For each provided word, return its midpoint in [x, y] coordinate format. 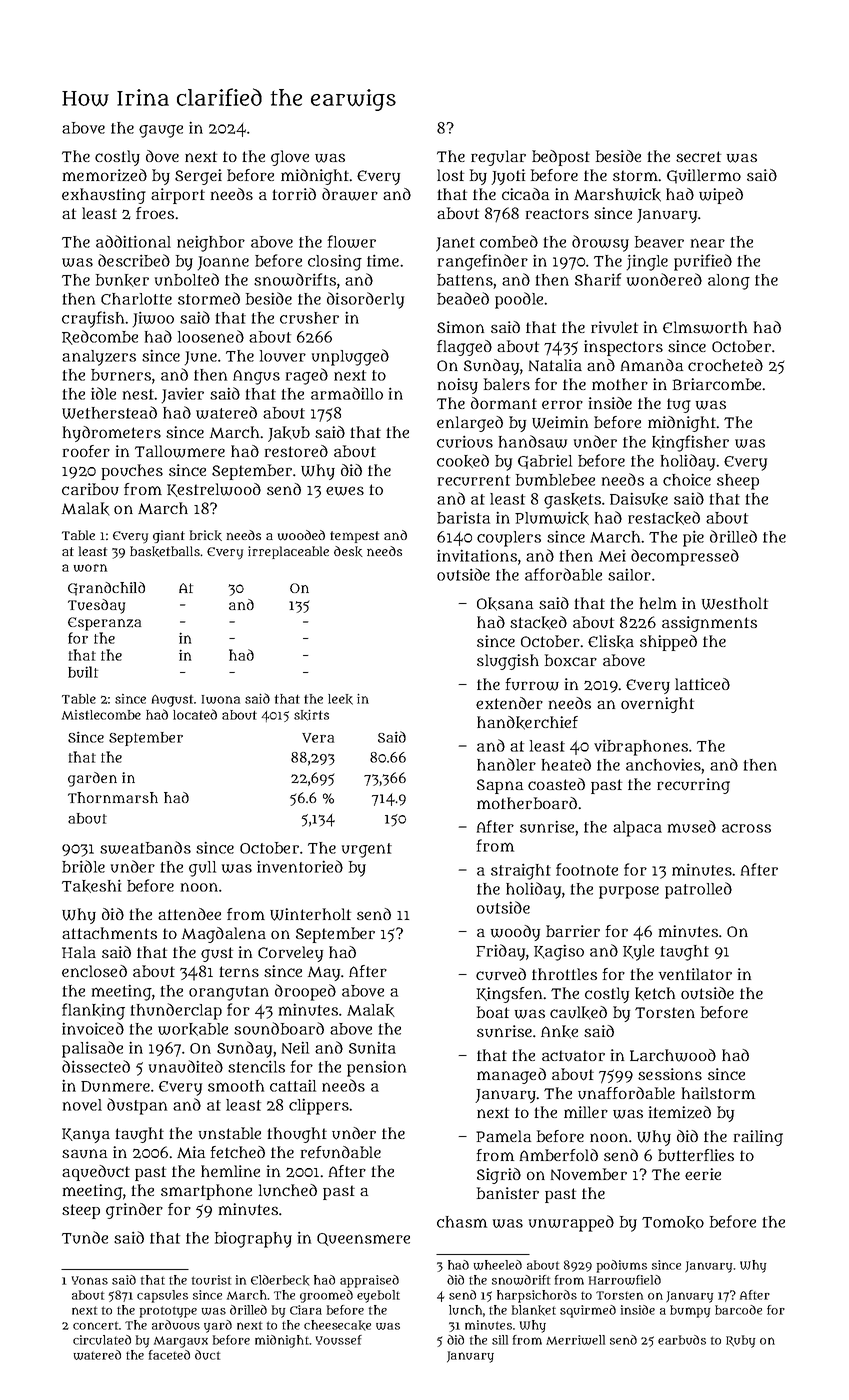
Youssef [339, 1340]
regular [498, 158]
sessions [670, 1074]
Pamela [503, 1136]
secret [698, 156]
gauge [161, 131]
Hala [79, 952]
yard [218, 1326]
